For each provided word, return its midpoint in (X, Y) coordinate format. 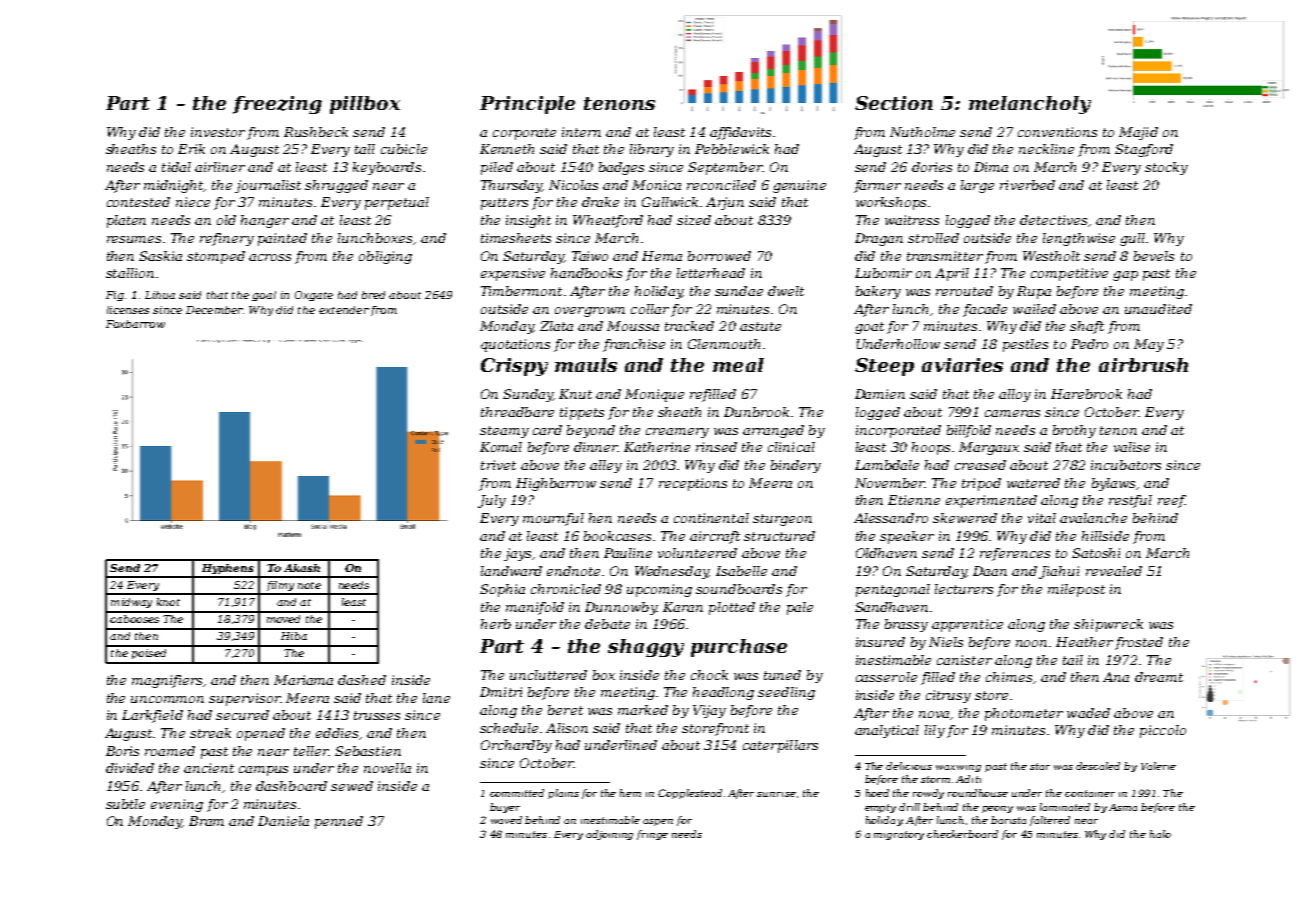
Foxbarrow (135, 324)
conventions (1057, 132)
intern (581, 132)
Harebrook (1086, 394)
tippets (582, 413)
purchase (739, 648)
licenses (128, 310)
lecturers (964, 589)
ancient (209, 768)
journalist (268, 186)
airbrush (1143, 365)
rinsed (716, 447)
